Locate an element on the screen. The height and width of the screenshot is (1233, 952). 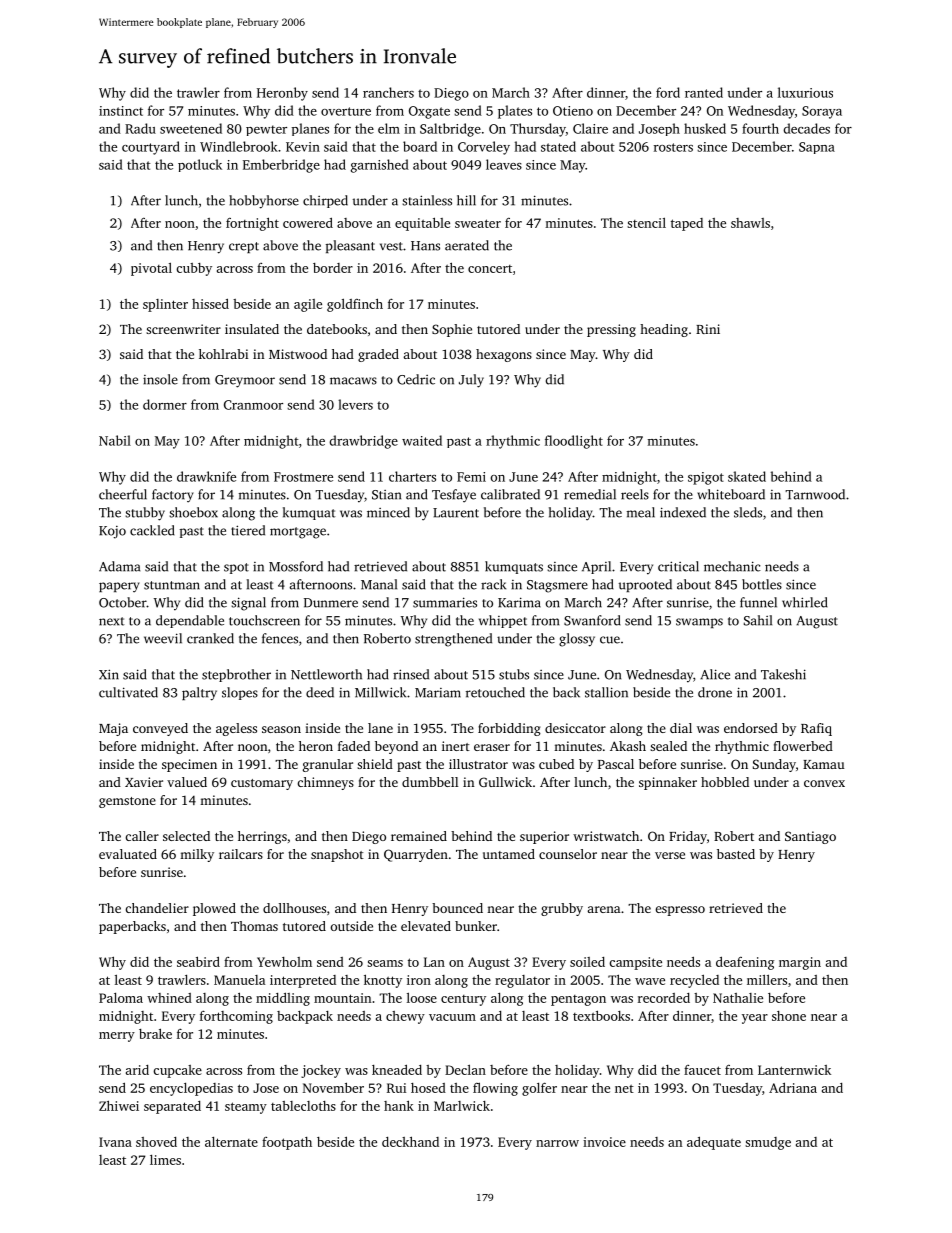
illustrator is located at coordinates (478, 764).
